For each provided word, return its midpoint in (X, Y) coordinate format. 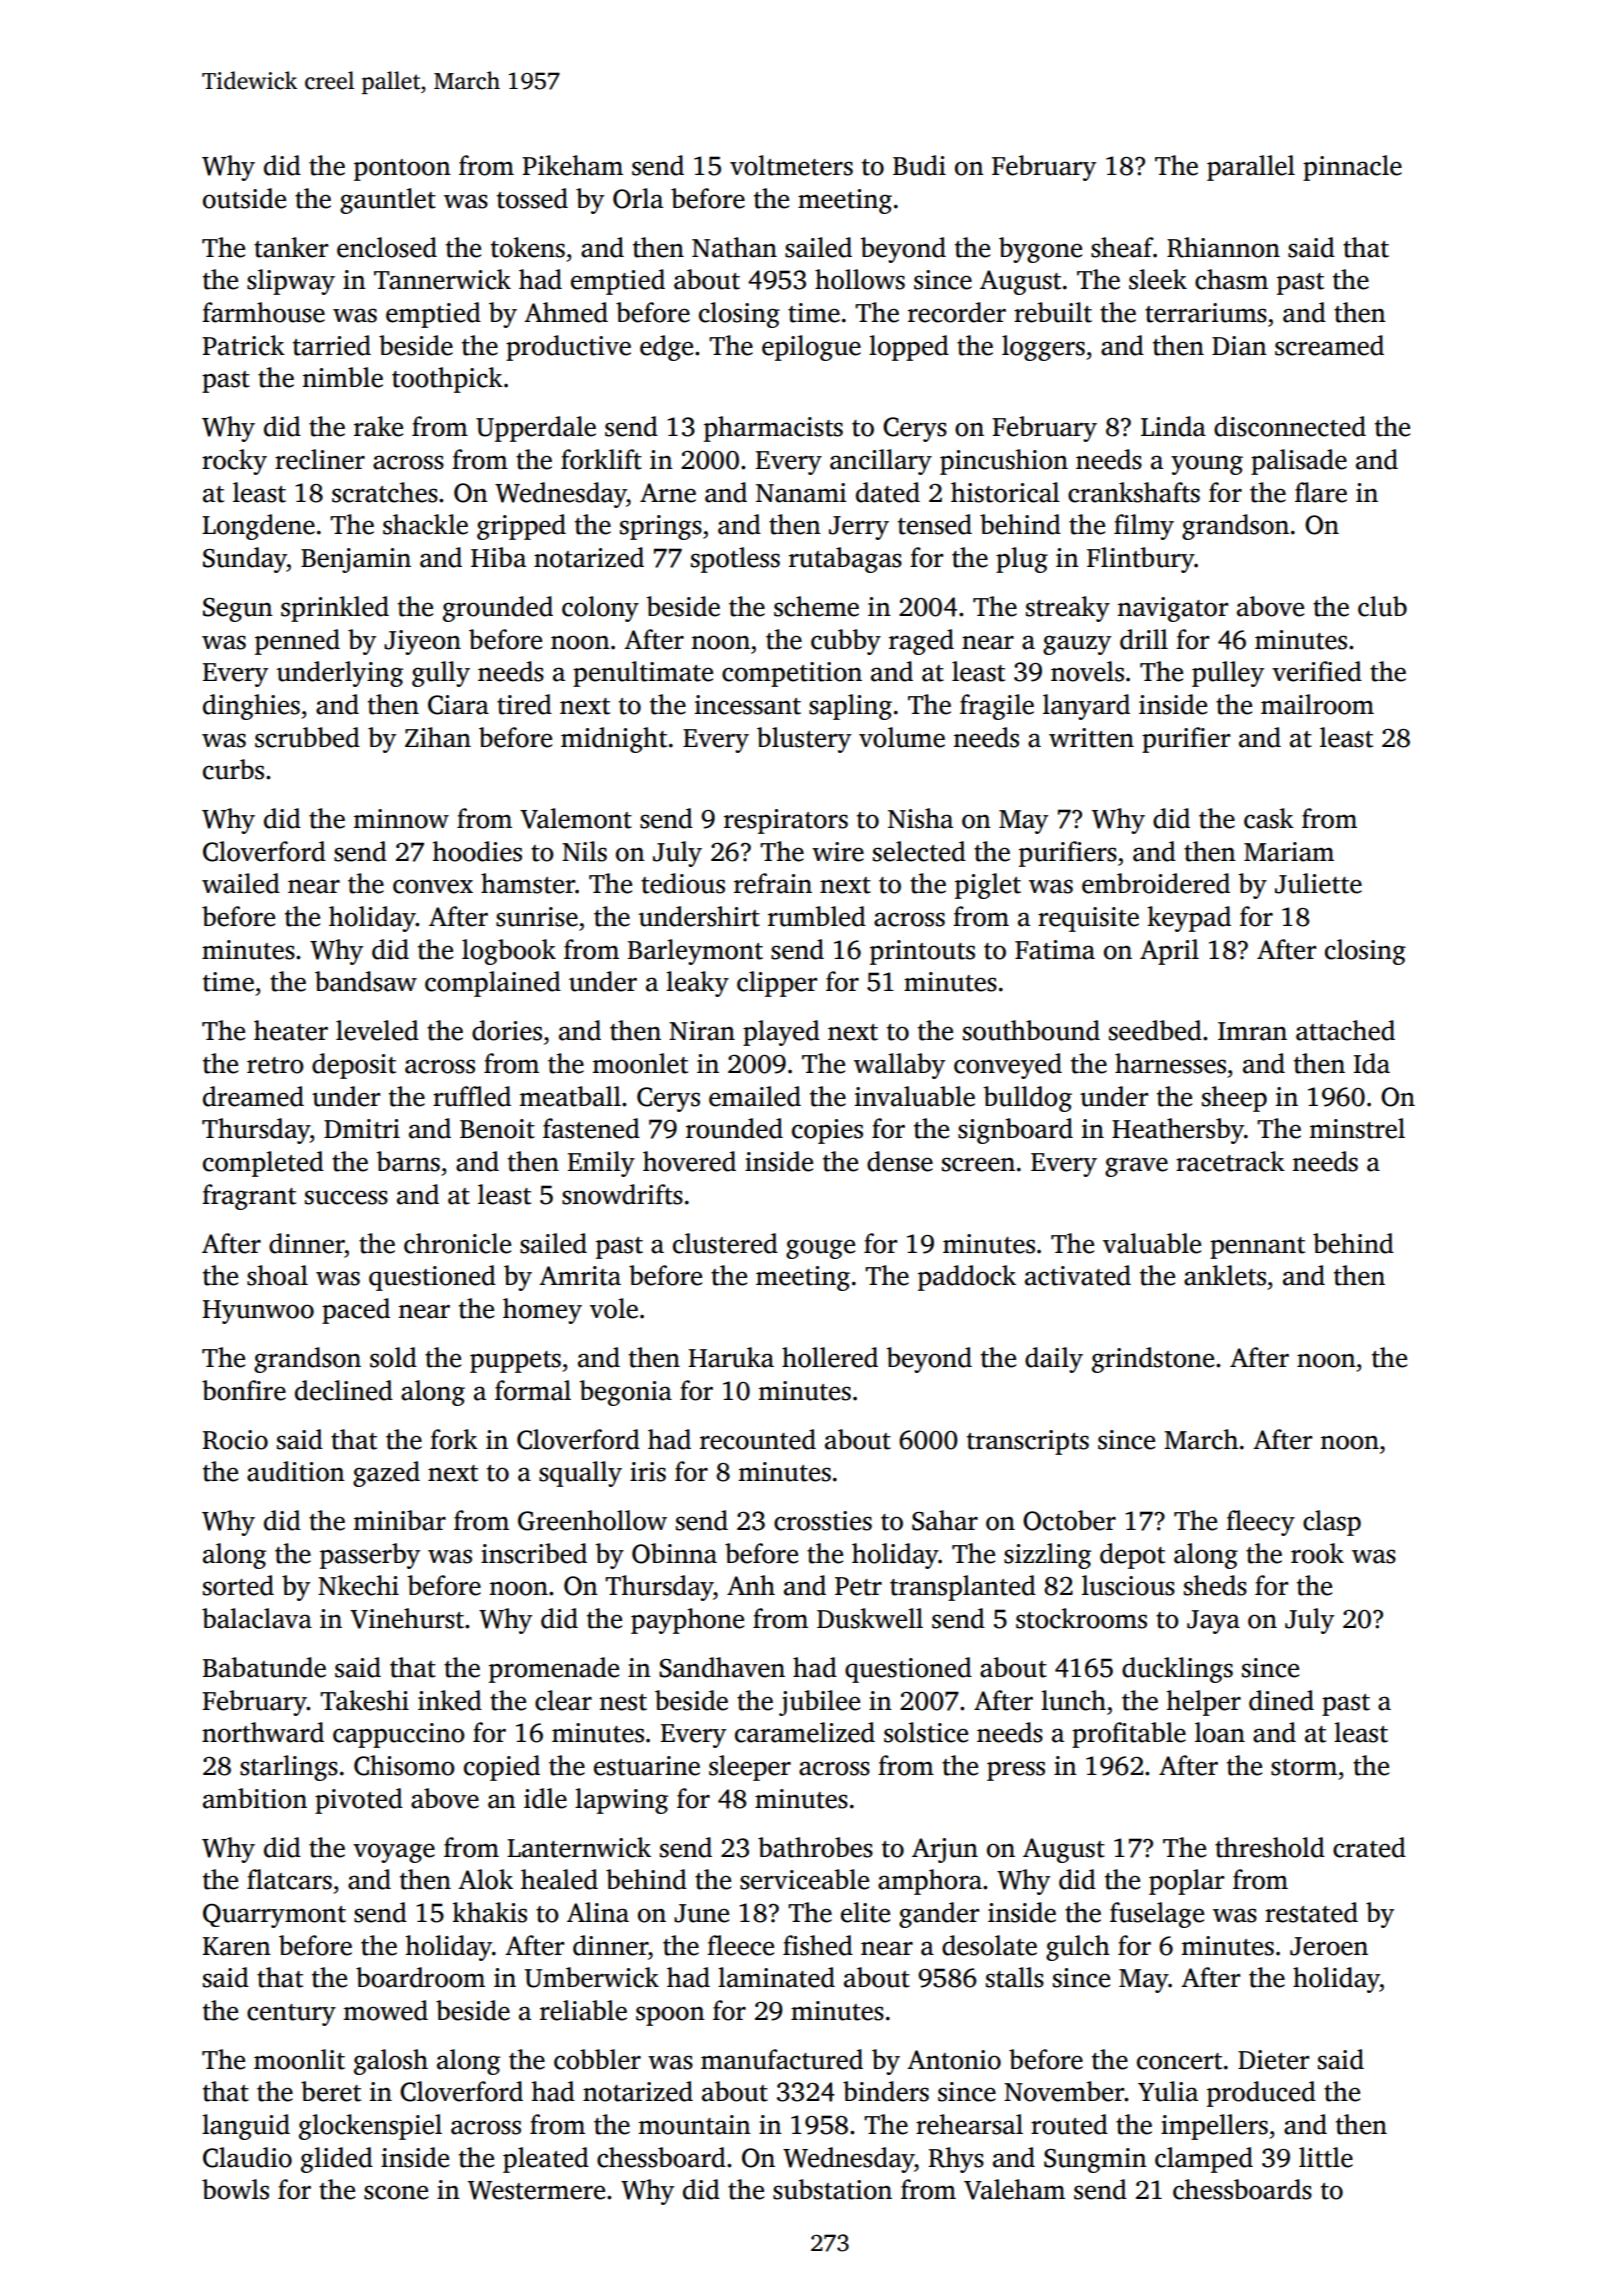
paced (356, 1311)
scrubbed (307, 737)
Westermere (536, 2190)
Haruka (731, 1357)
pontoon (402, 170)
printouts (922, 952)
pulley (1228, 674)
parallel (1251, 168)
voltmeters (791, 165)
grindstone (1153, 1360)
